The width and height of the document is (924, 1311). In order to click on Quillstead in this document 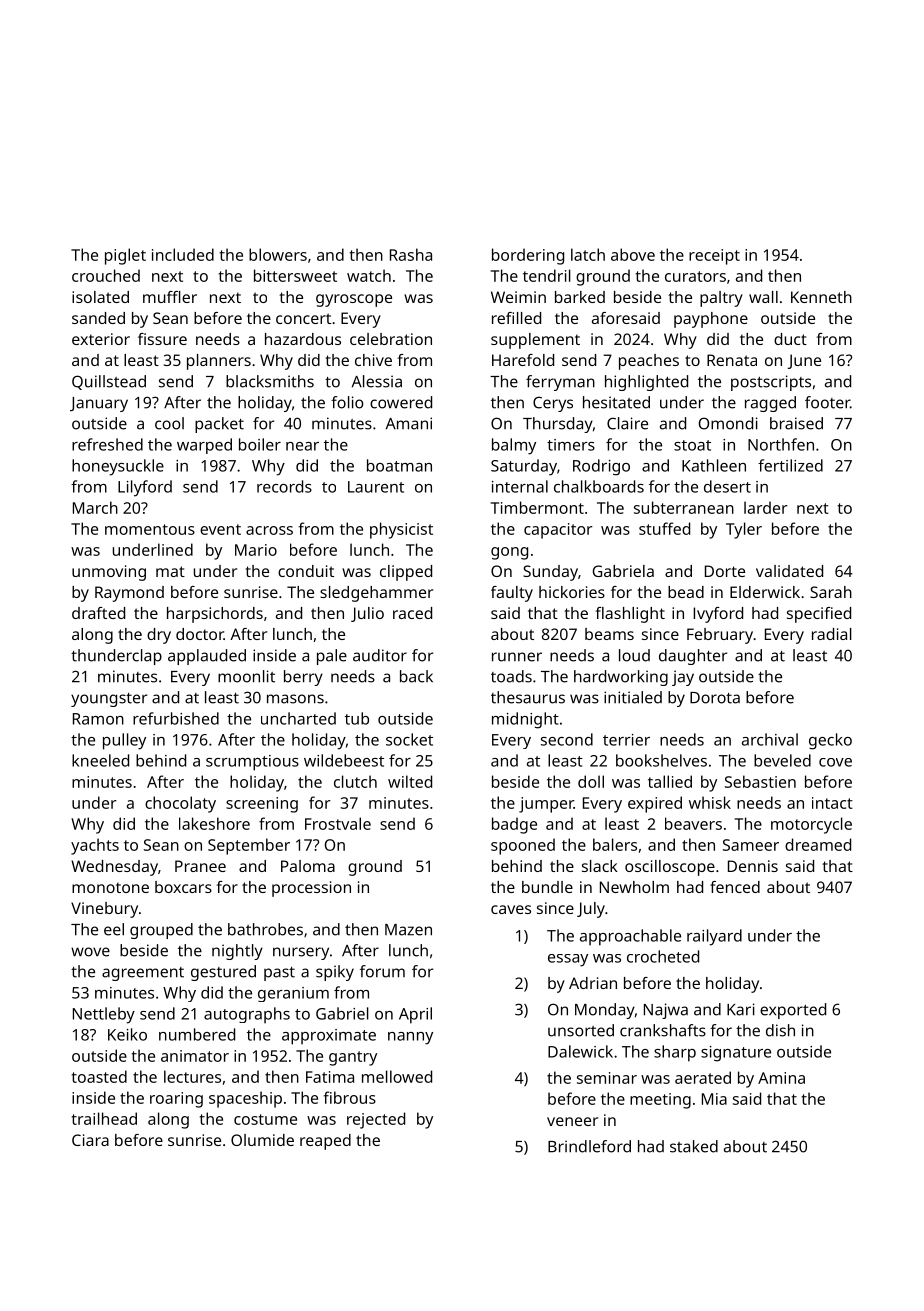, I will do `click(109, 382)`.
